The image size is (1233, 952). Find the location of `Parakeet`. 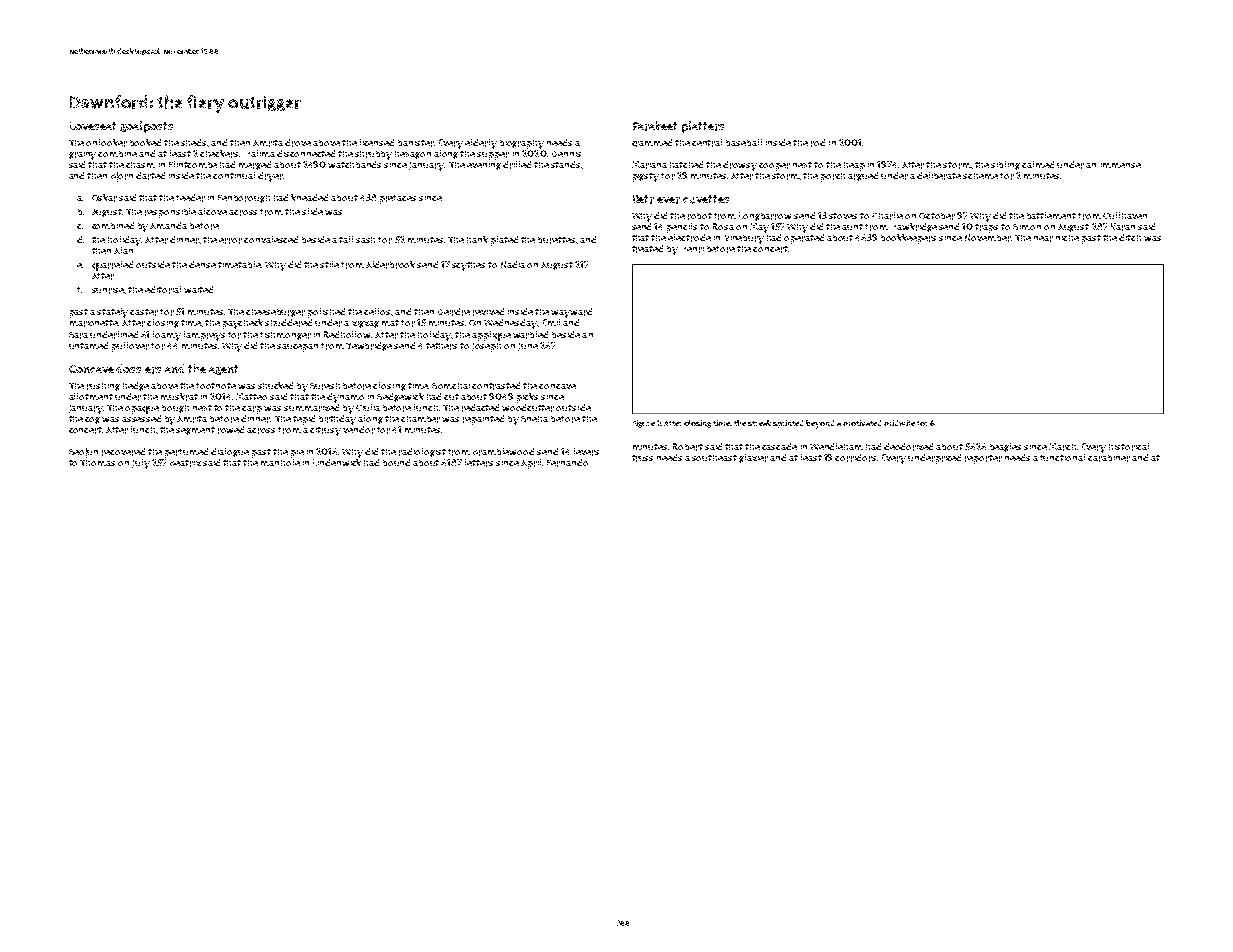

Parakeet is located at coordinates (655, 126).
